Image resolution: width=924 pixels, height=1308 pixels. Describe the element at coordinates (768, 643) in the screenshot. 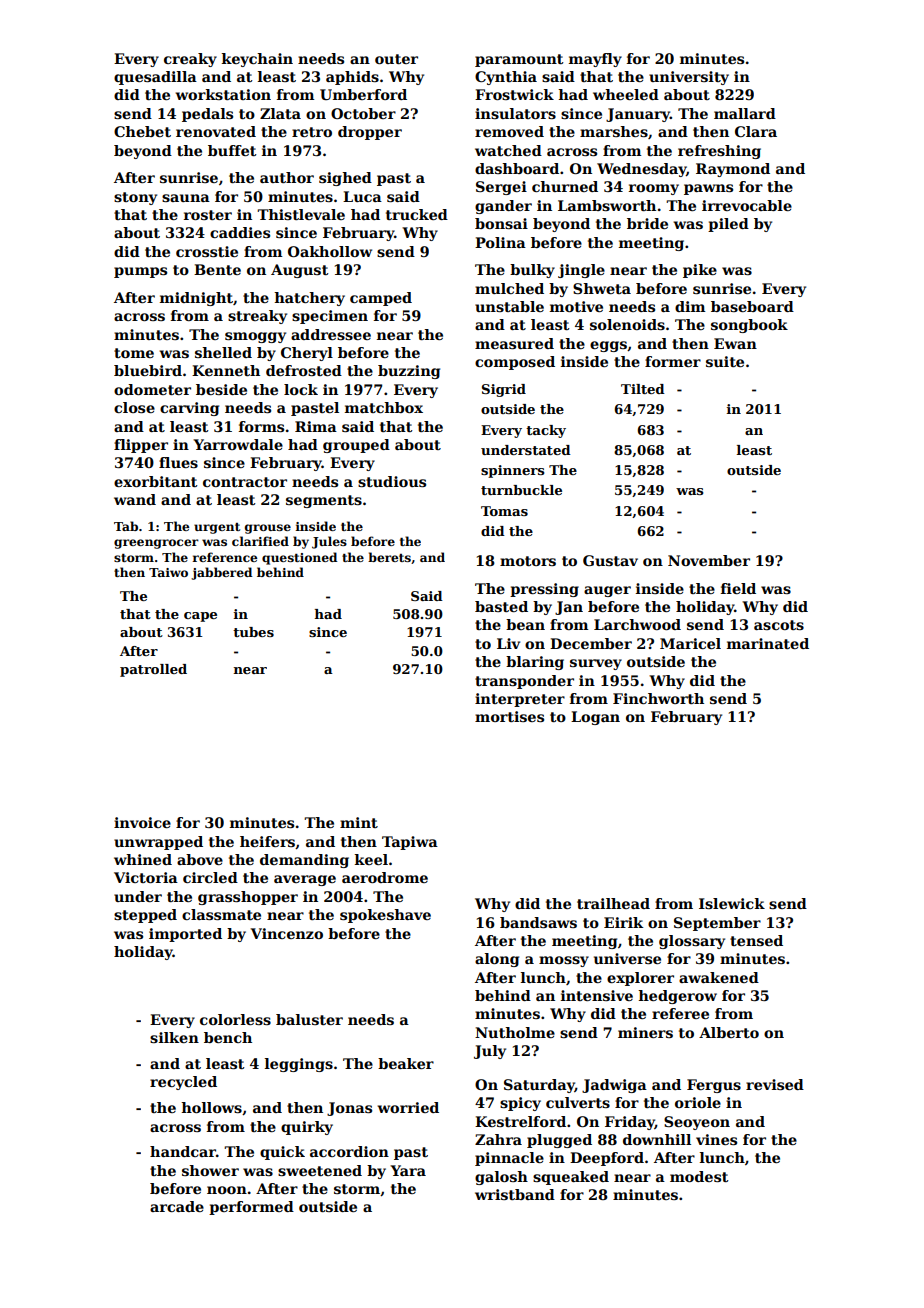

I see `marinated` at that location.
